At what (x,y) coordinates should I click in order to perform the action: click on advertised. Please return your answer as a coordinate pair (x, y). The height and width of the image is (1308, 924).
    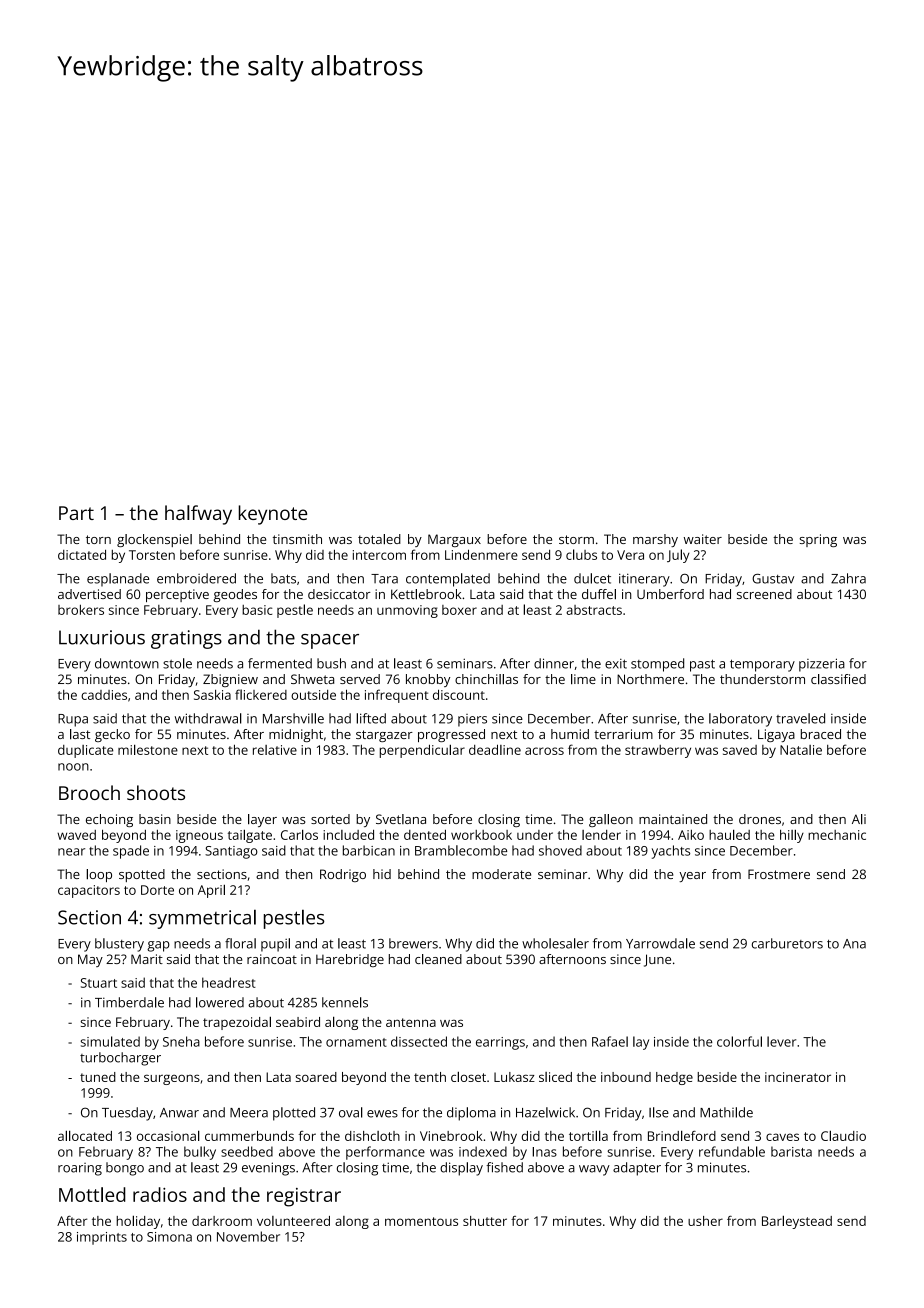
    Looking at the image, I should click on (89, 594).
